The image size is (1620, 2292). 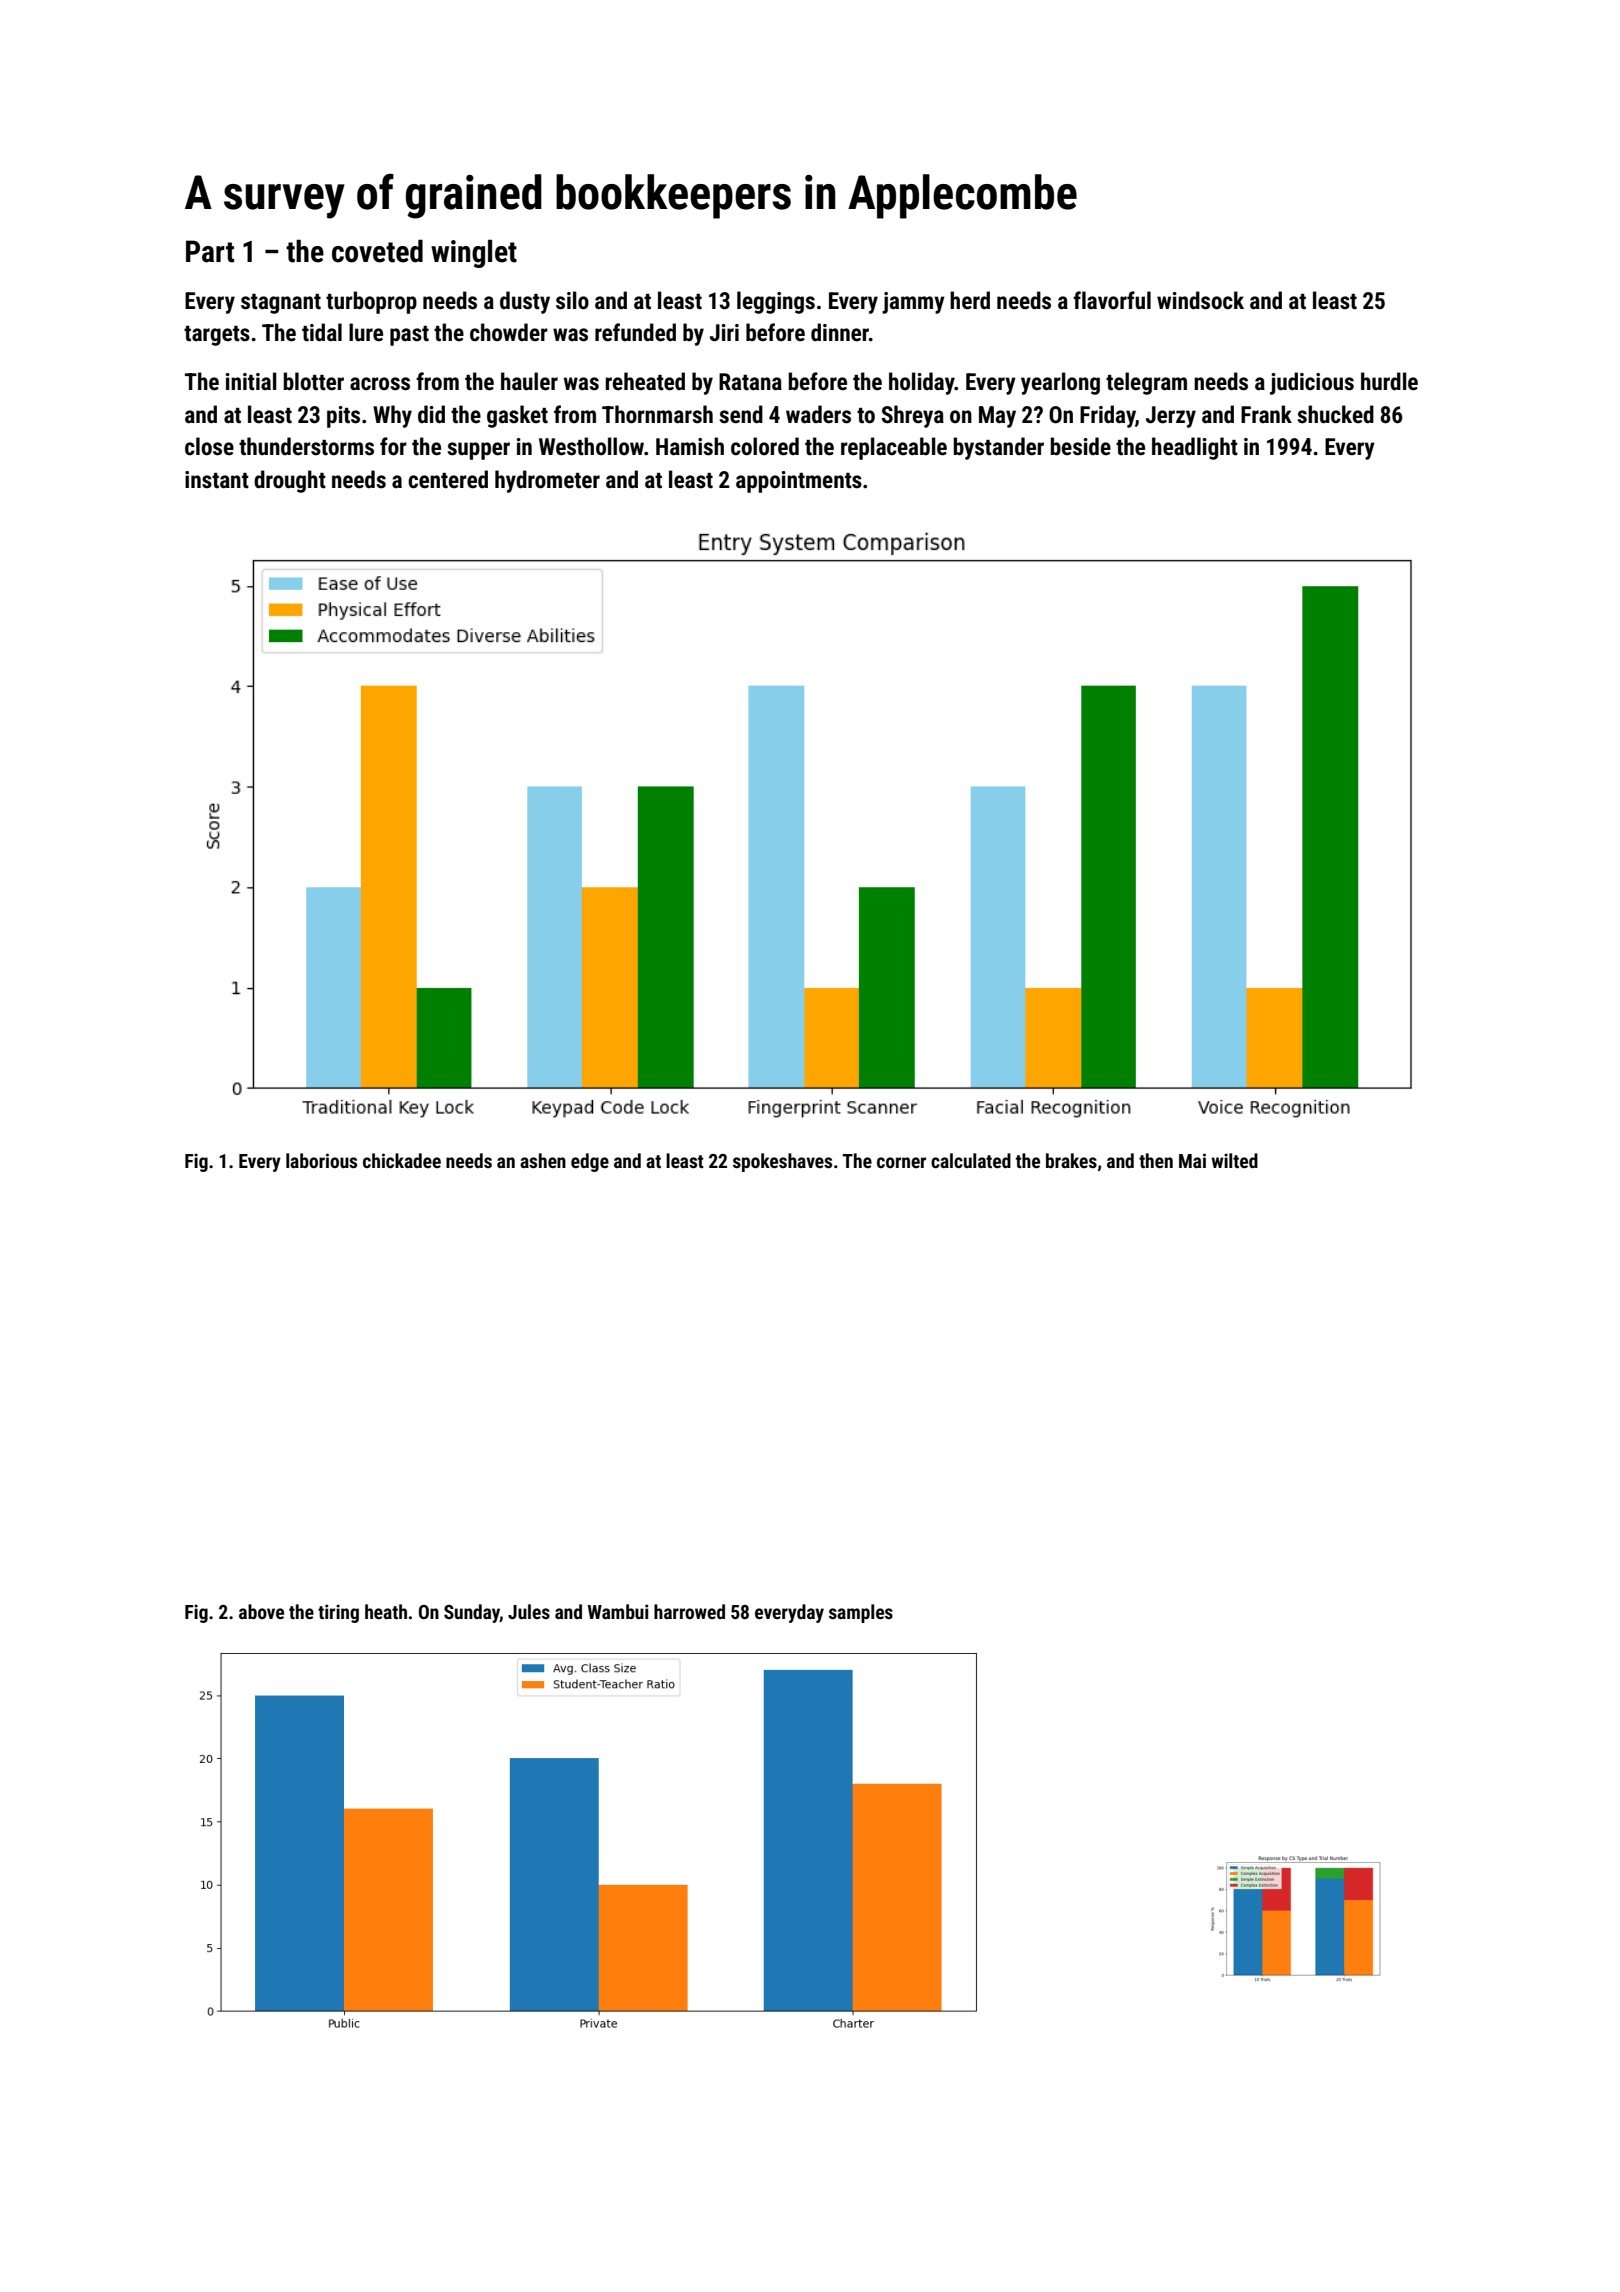 I want to click on dinner, so click(x=840, y=332).
